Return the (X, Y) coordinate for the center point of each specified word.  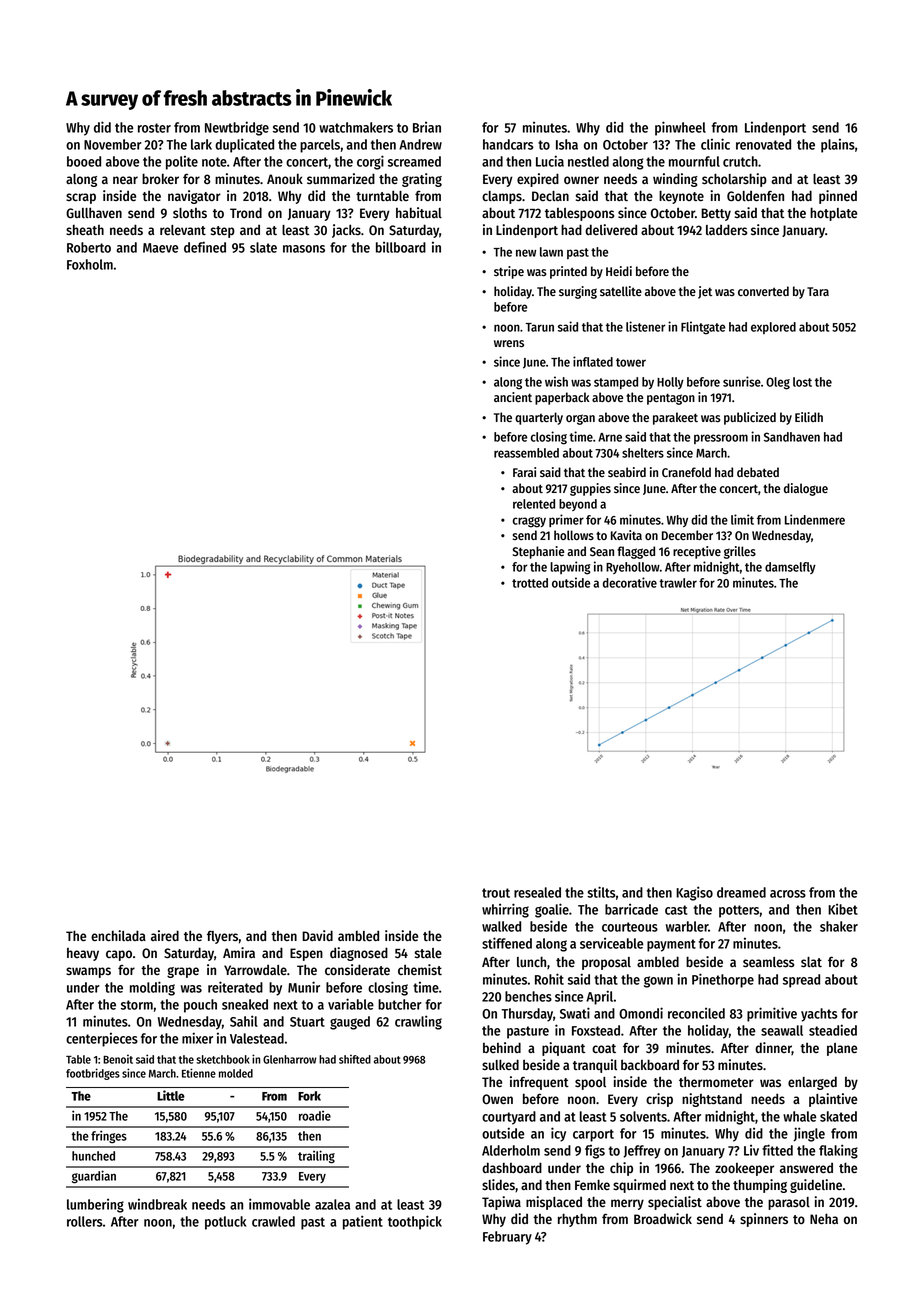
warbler (687, 926)
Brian (427, 127)
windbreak (157, 1204)
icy (558, 1134)
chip (621, 1169)
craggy (529, 522)
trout (496, 893)
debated (758, 472)
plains (838, 146)
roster (154, 128)
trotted (530, 583)
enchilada (118, 935)
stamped (616, 383)
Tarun (539, 327)
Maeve (160, 248)
